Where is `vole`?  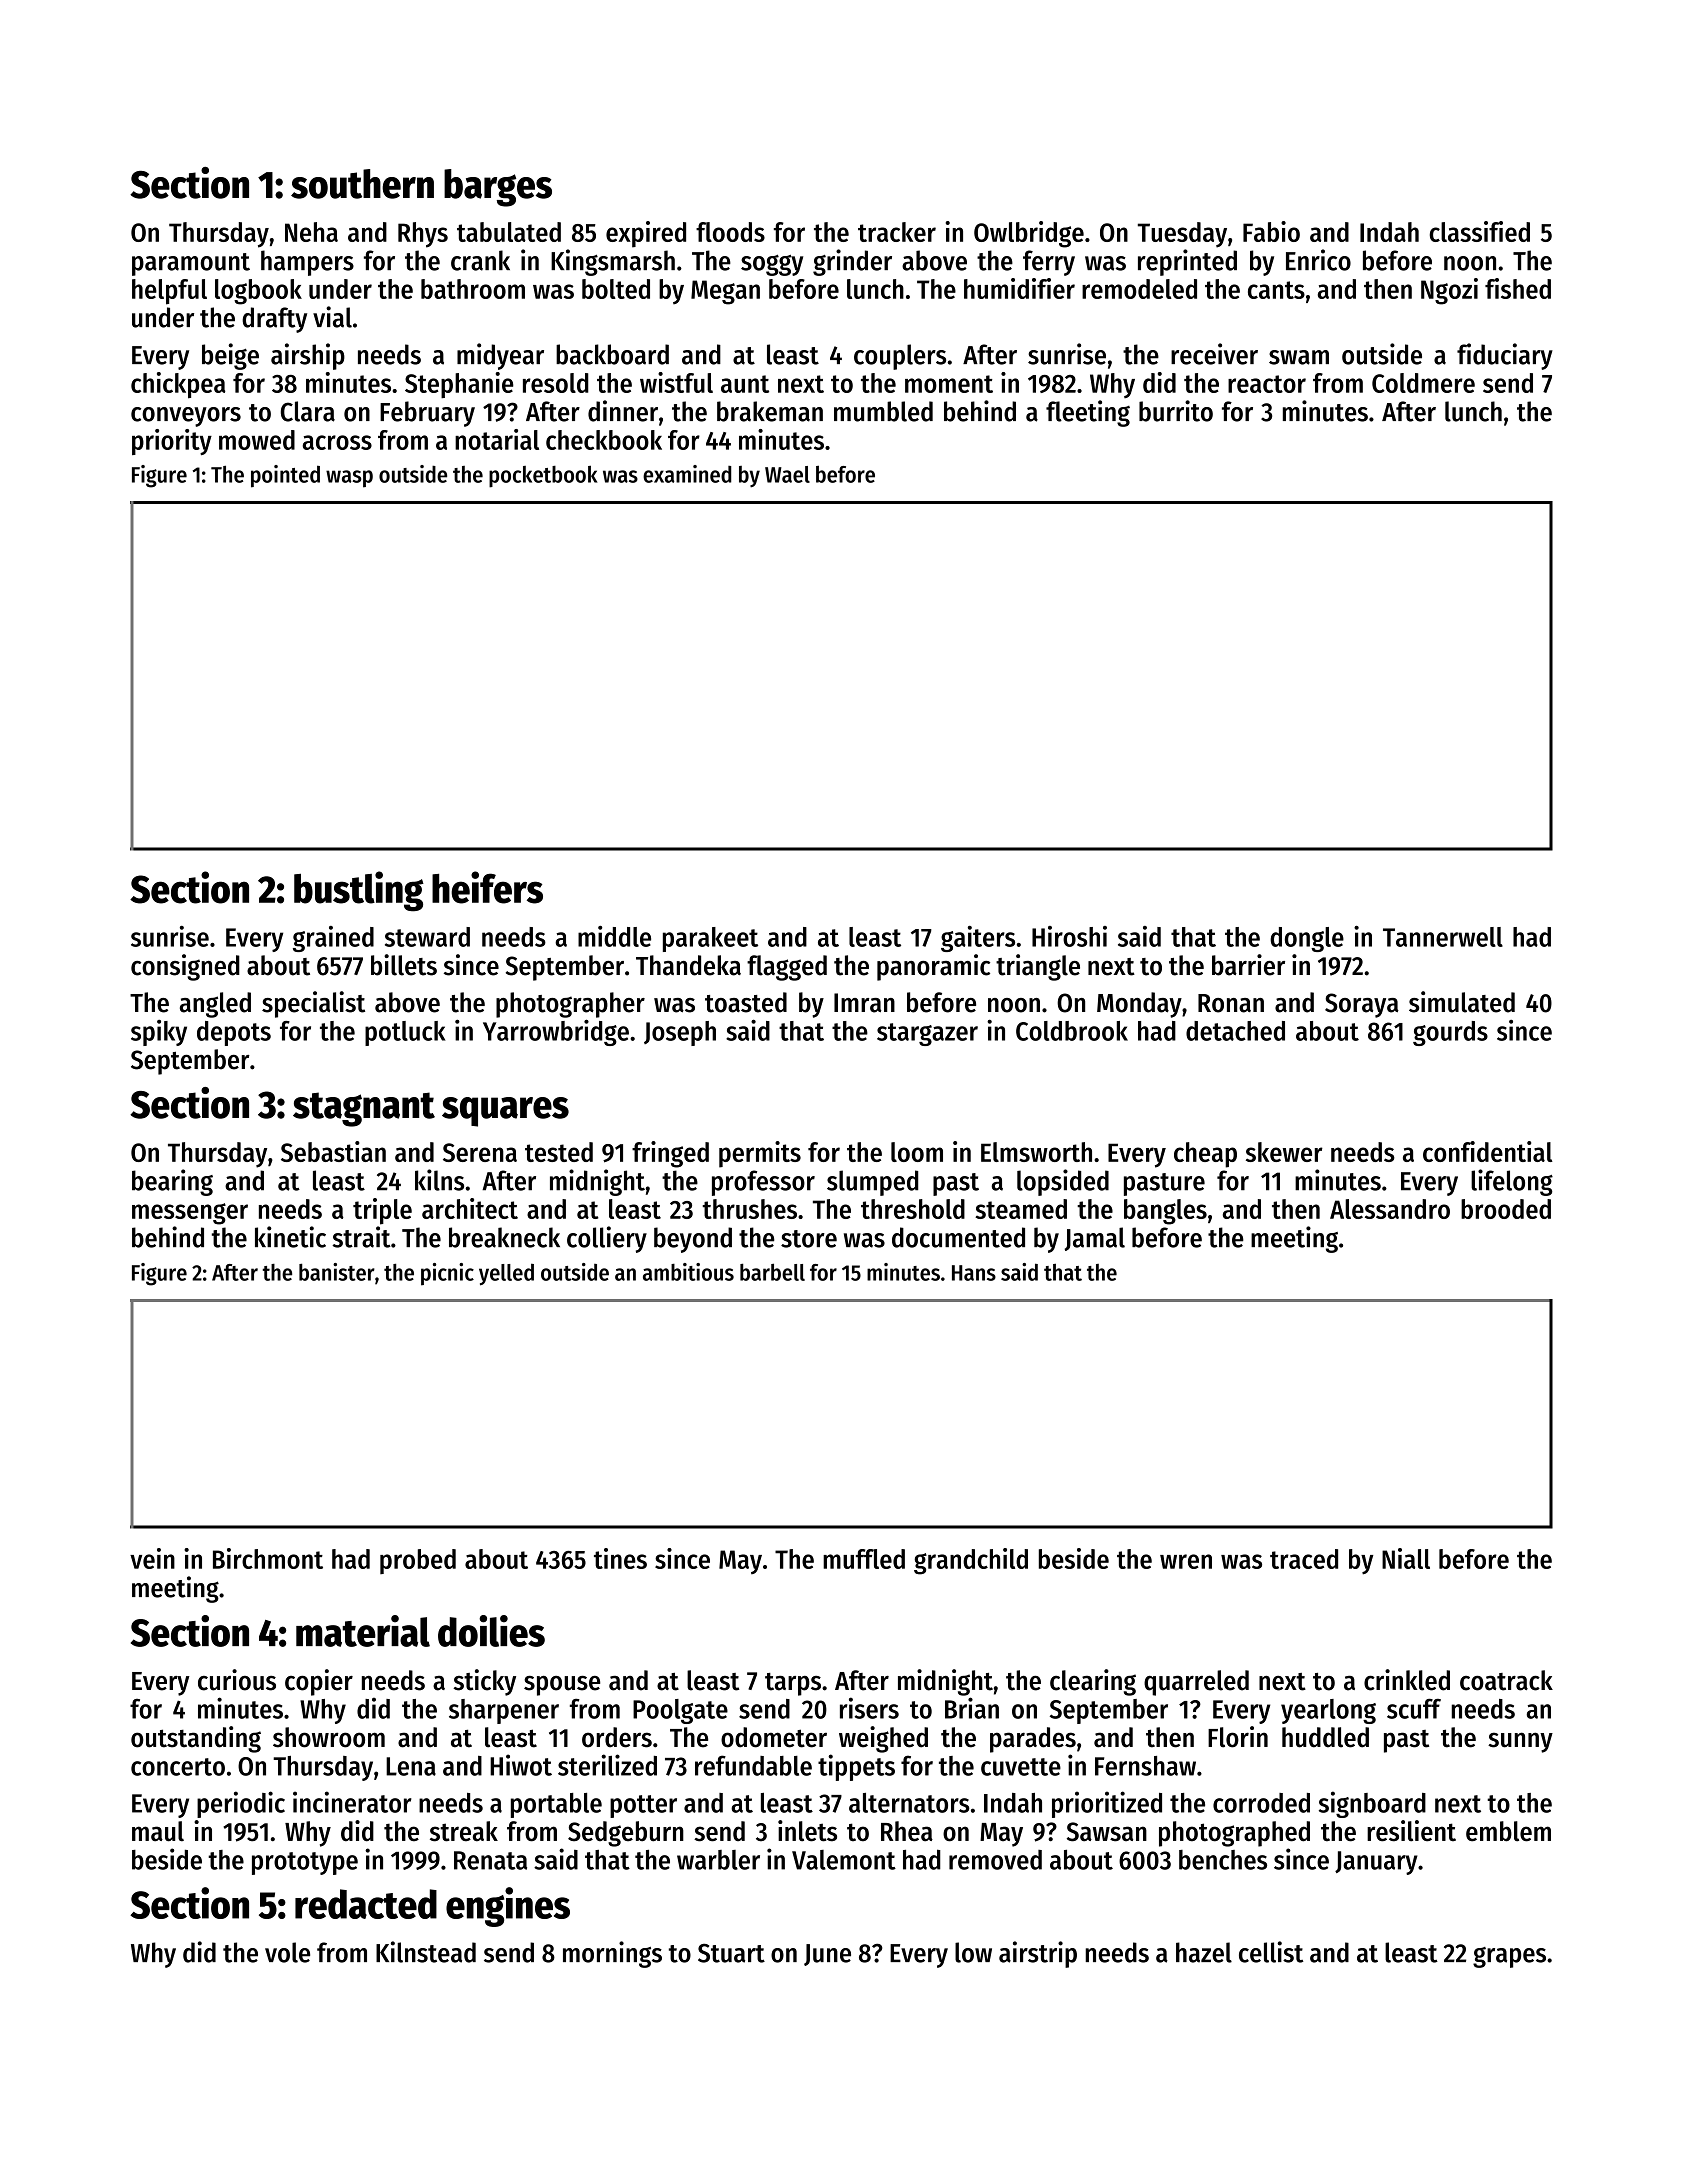 vole is located at coordinates (287, 1952).
